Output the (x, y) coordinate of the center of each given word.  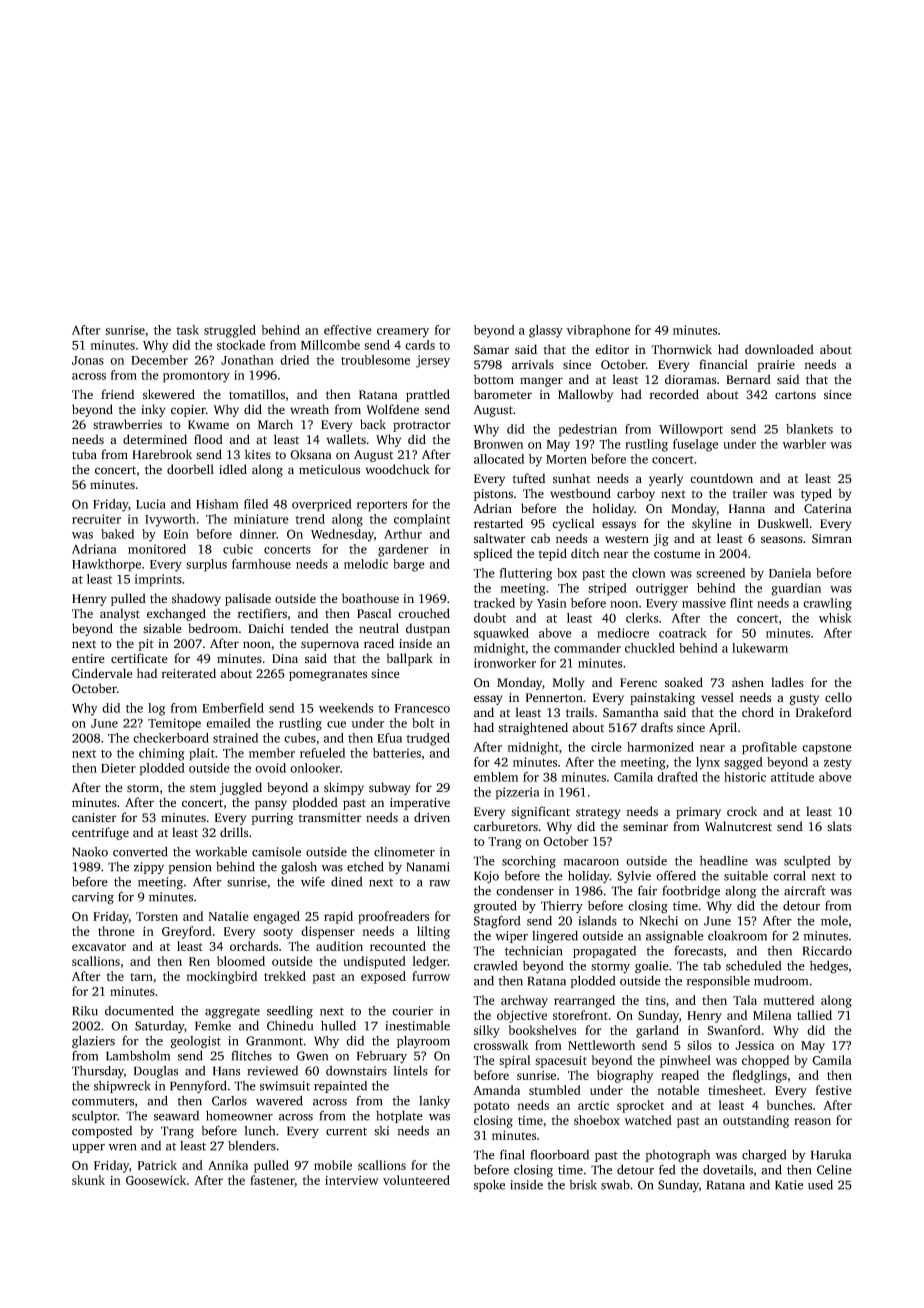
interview (352, 1180)
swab (615, 1185)
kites (258, 454)
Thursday (98, 1072)
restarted (498, 523)
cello (838, 697)
